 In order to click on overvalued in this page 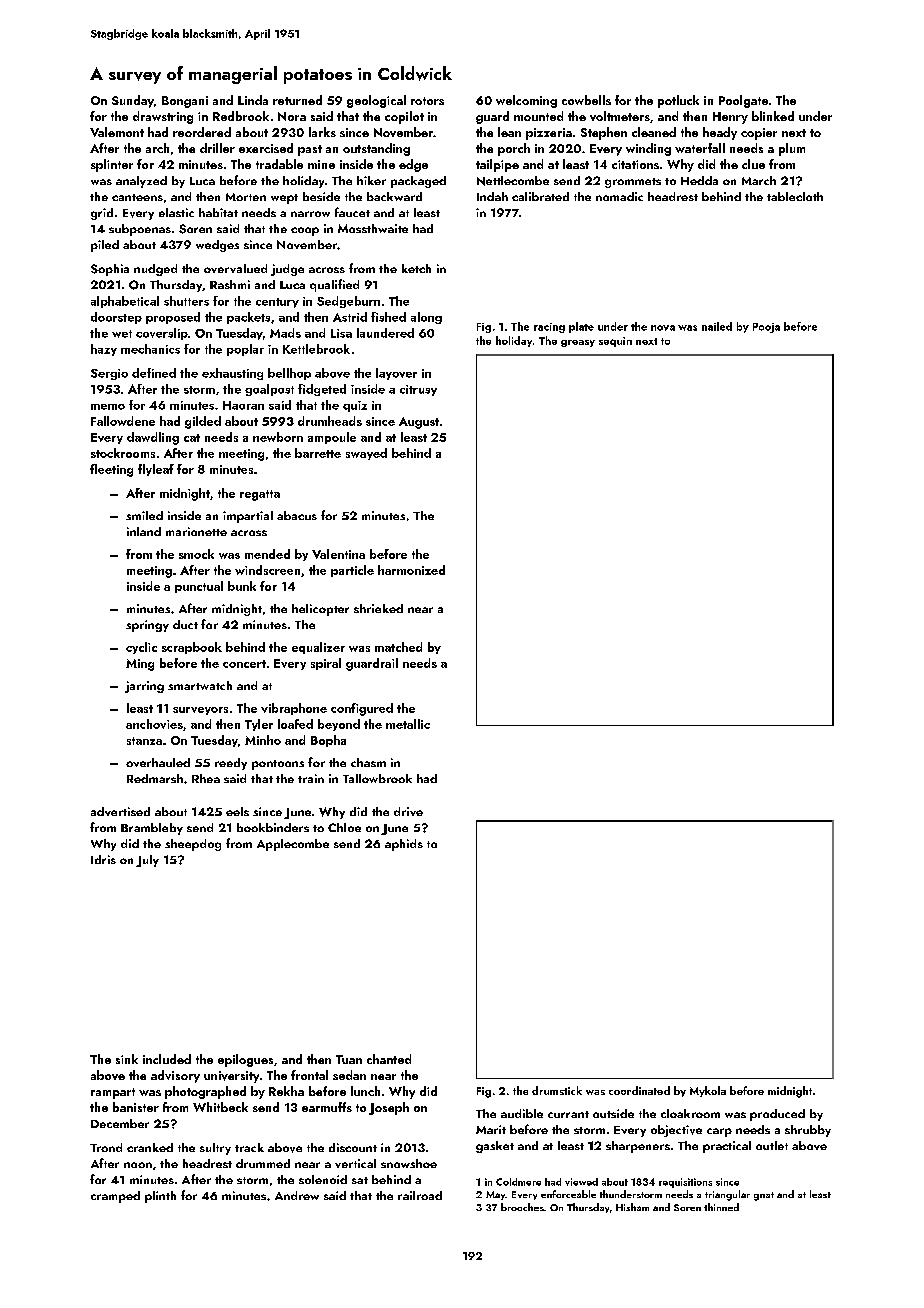, I will do `click(235, 268)`.
